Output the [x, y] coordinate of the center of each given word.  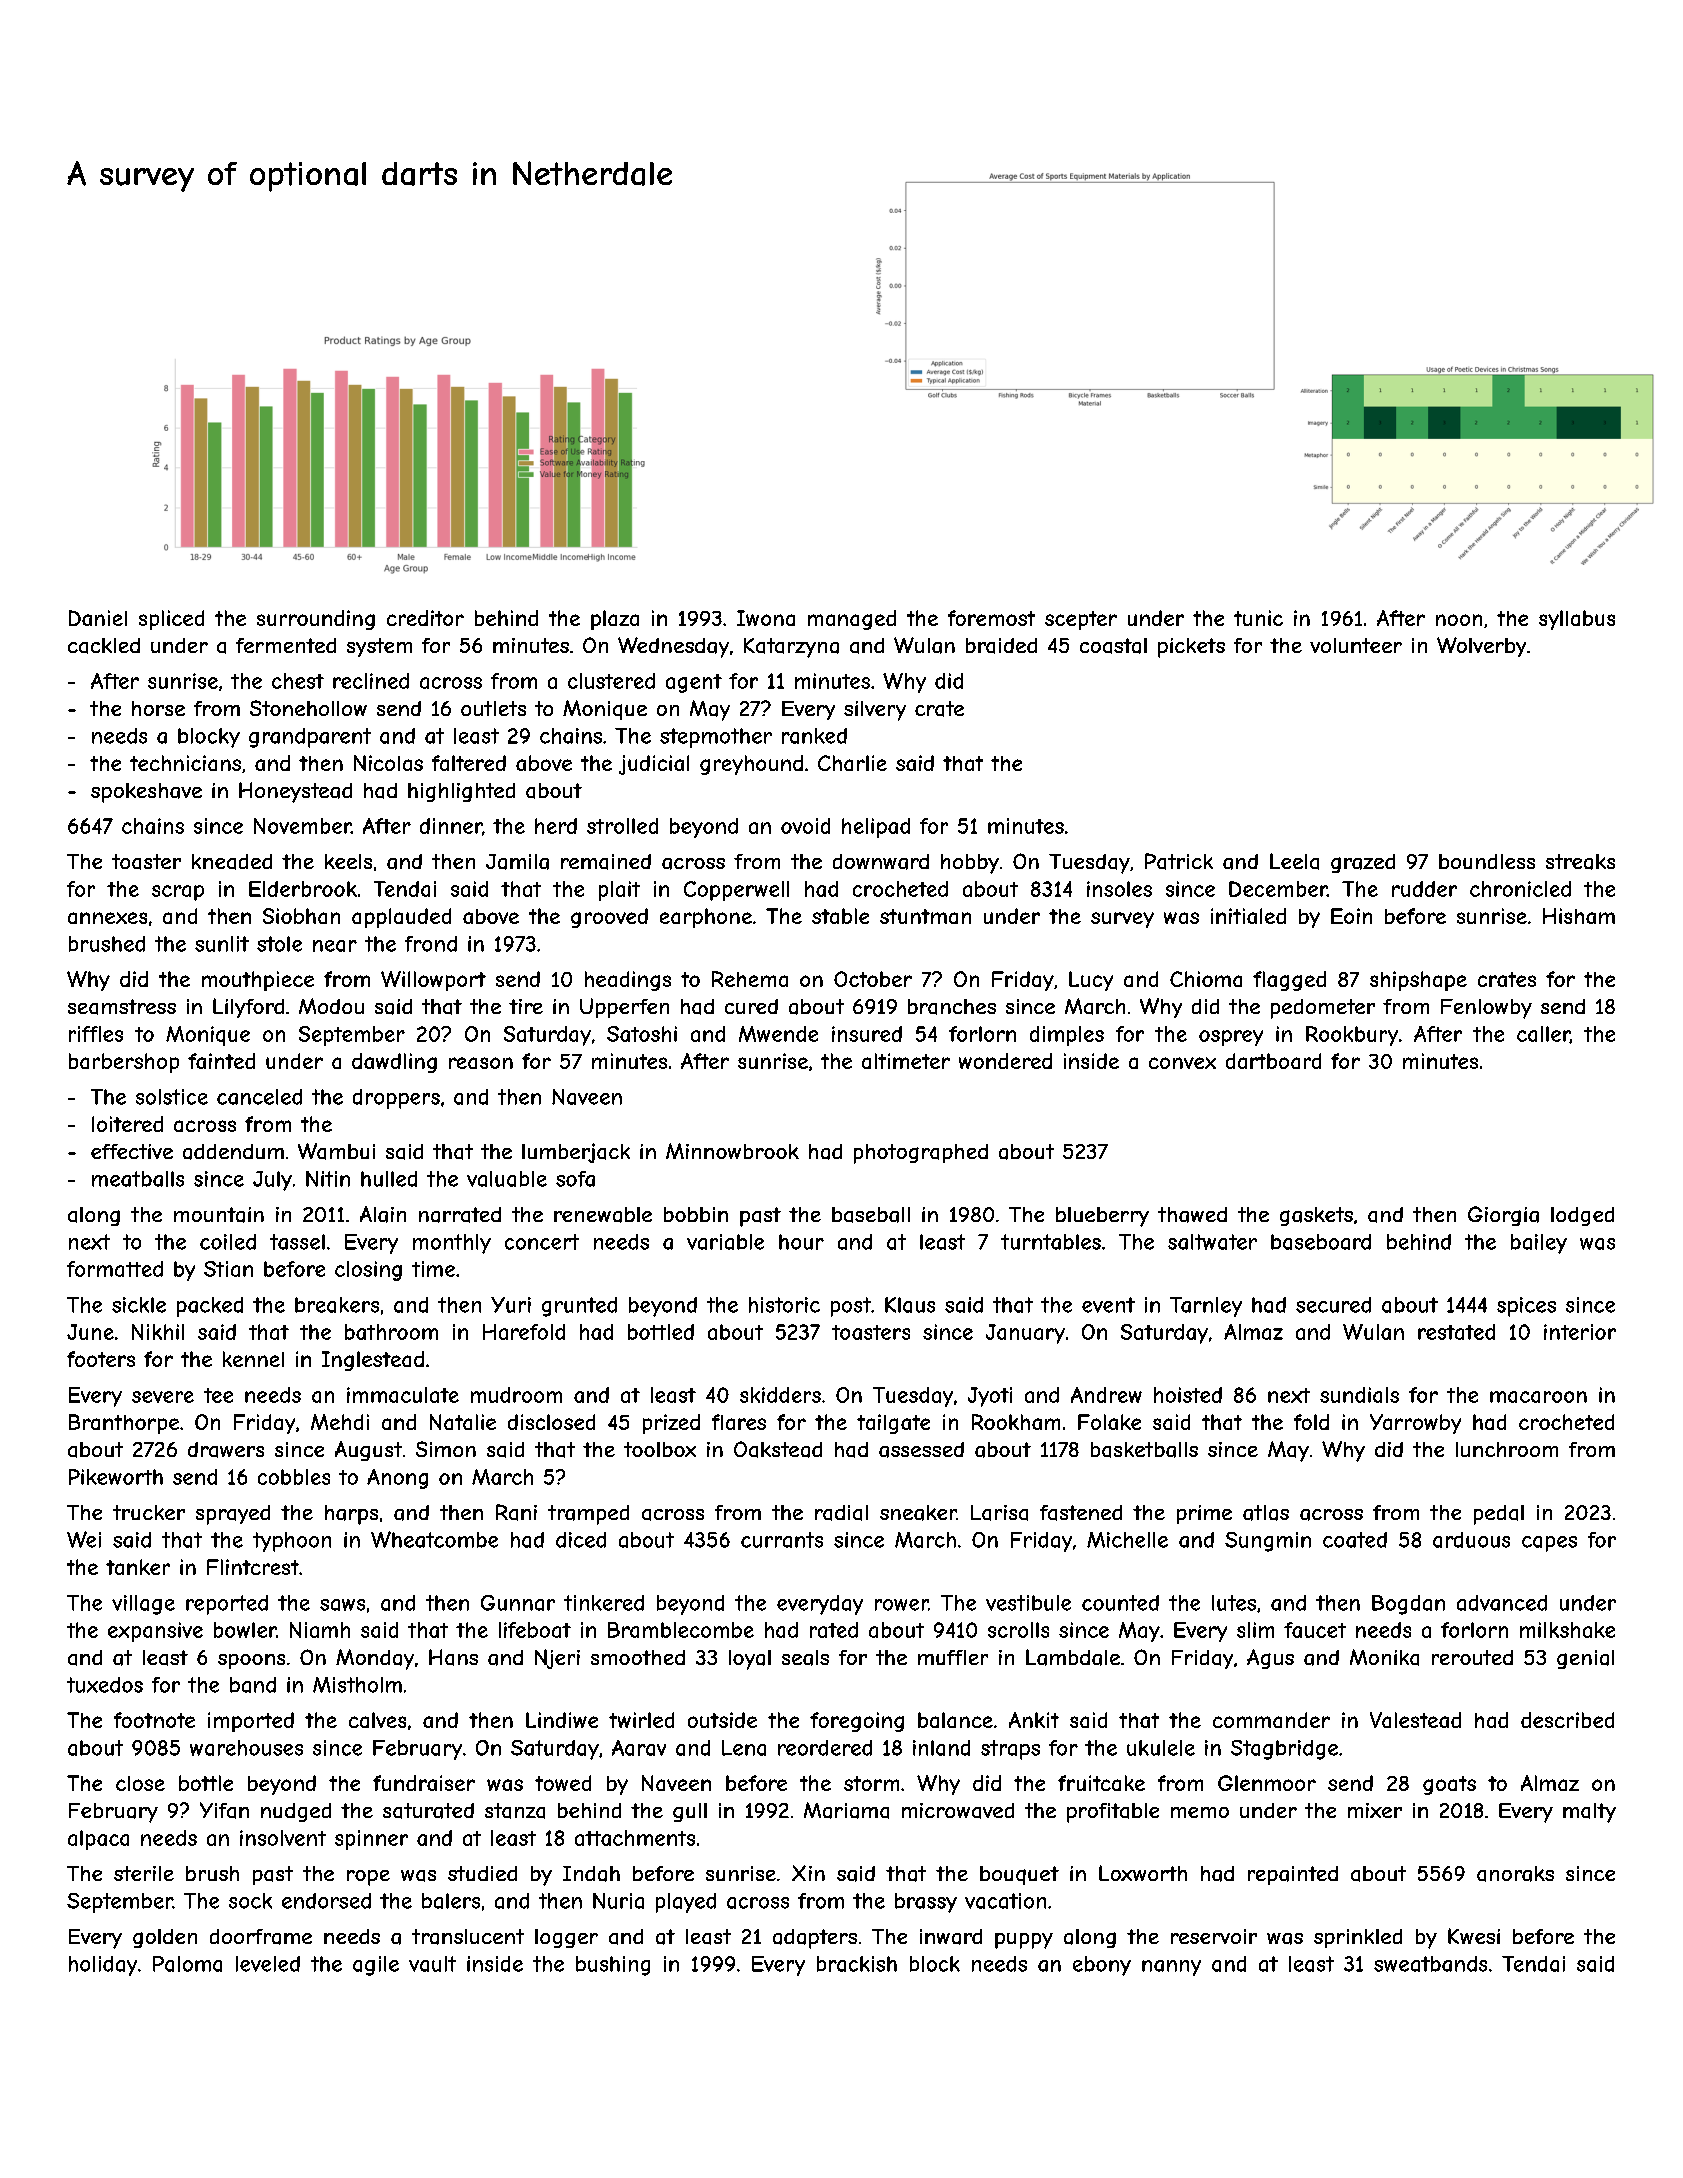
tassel [297, 1242]
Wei [84, 1539]
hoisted [1188, 1395]
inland [941, 1748]
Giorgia [1503, 1216]
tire [526, 1006]
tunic [1258, 618]
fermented [286, 645]
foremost [991, 618]
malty [1589, 1813]
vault [432, 1964]
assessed [921, 1450]
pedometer [1323, 1009]
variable [725, 1242]
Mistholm [357, 1685]
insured [867, 1034]
